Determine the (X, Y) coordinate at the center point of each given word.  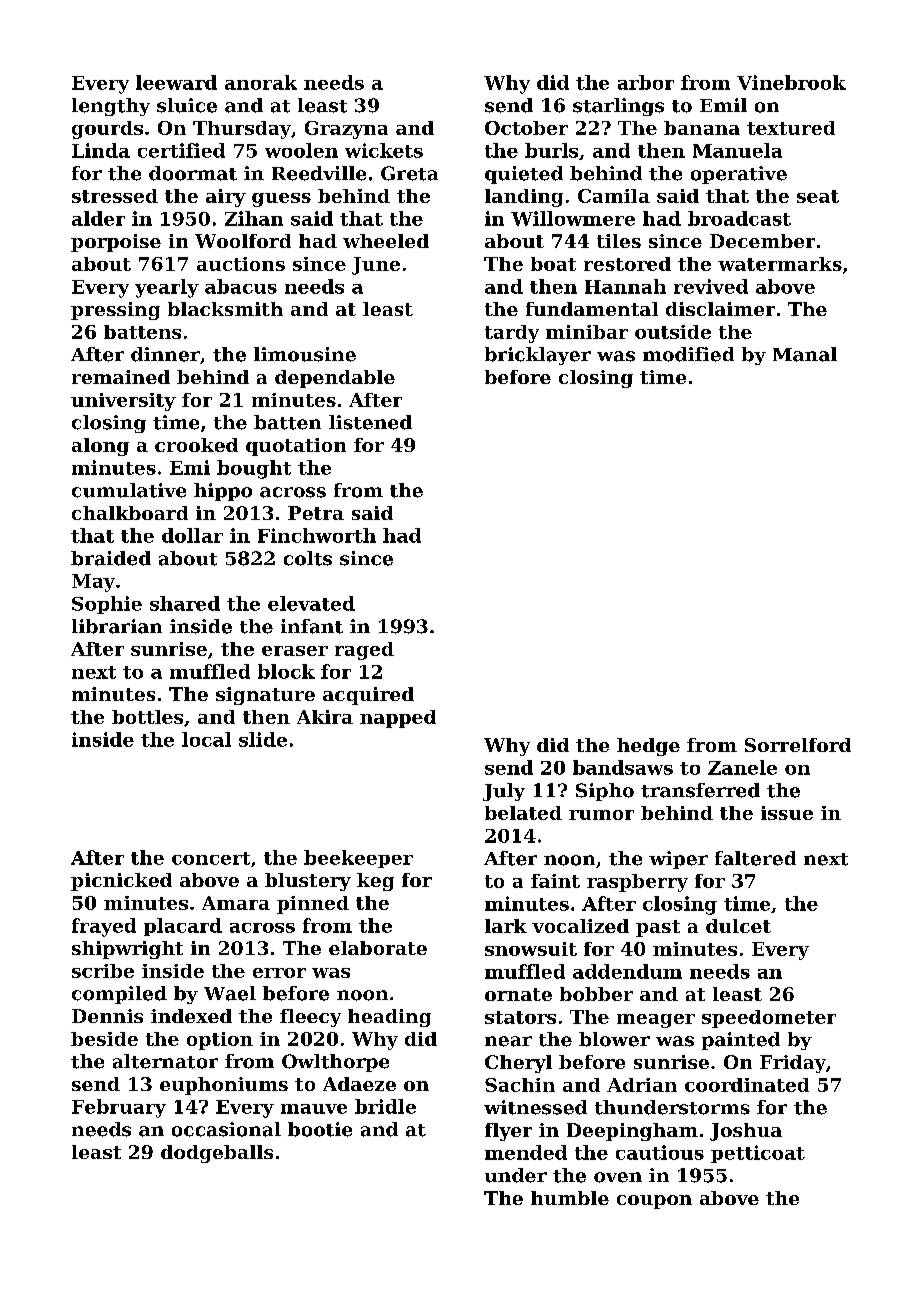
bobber (596, 994)
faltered (755, 858)
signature (265, 696)
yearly (167, 288)
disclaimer (720, 309)
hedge (648, 747)
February (119, 1108)
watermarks (780, 264)
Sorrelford (798, 745)
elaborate (378, 948)
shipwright (127, 950)
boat (553, 264)
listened (370, 422)
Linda (101, 150)
